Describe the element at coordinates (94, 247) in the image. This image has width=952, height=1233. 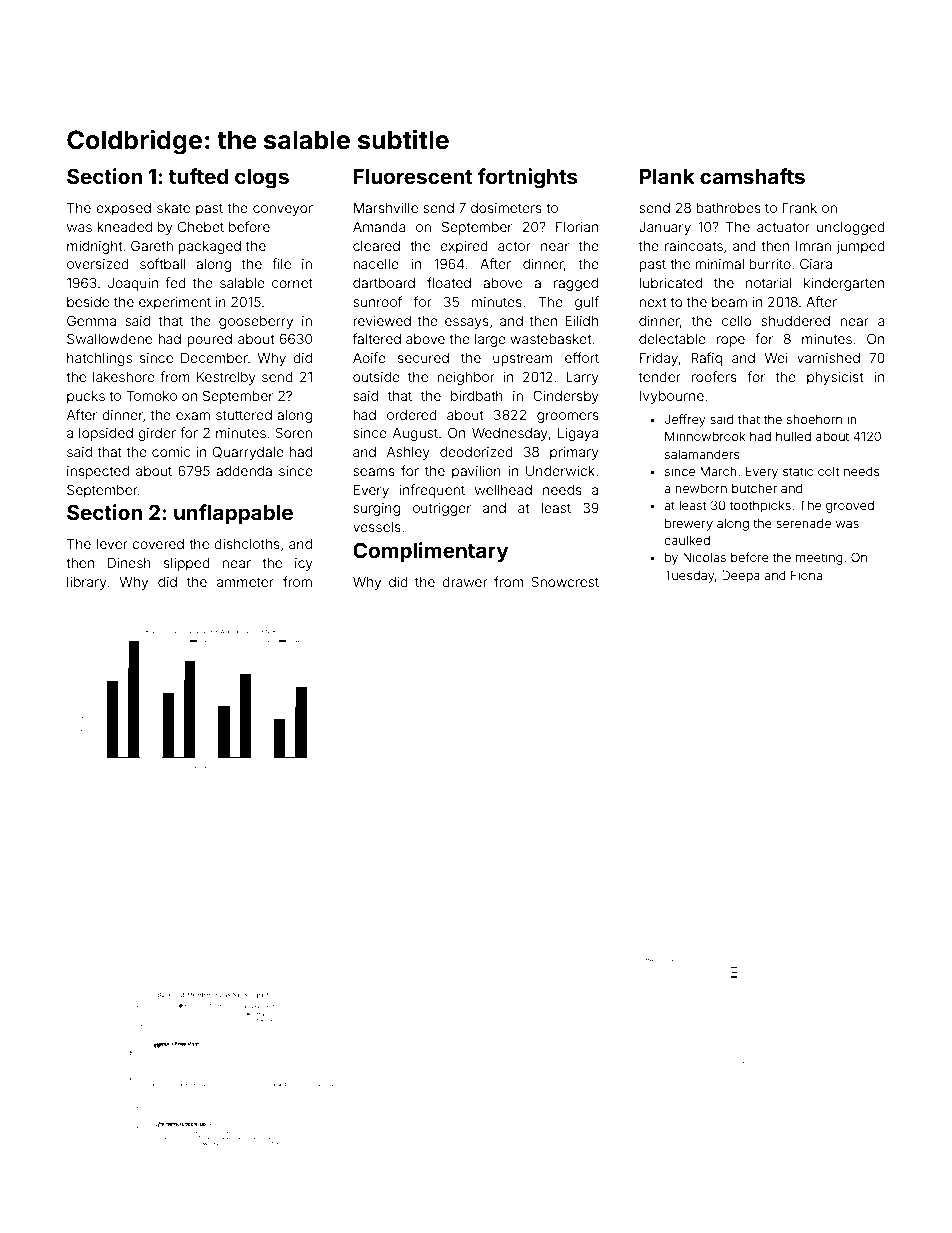
I see `midnight` at that location.
